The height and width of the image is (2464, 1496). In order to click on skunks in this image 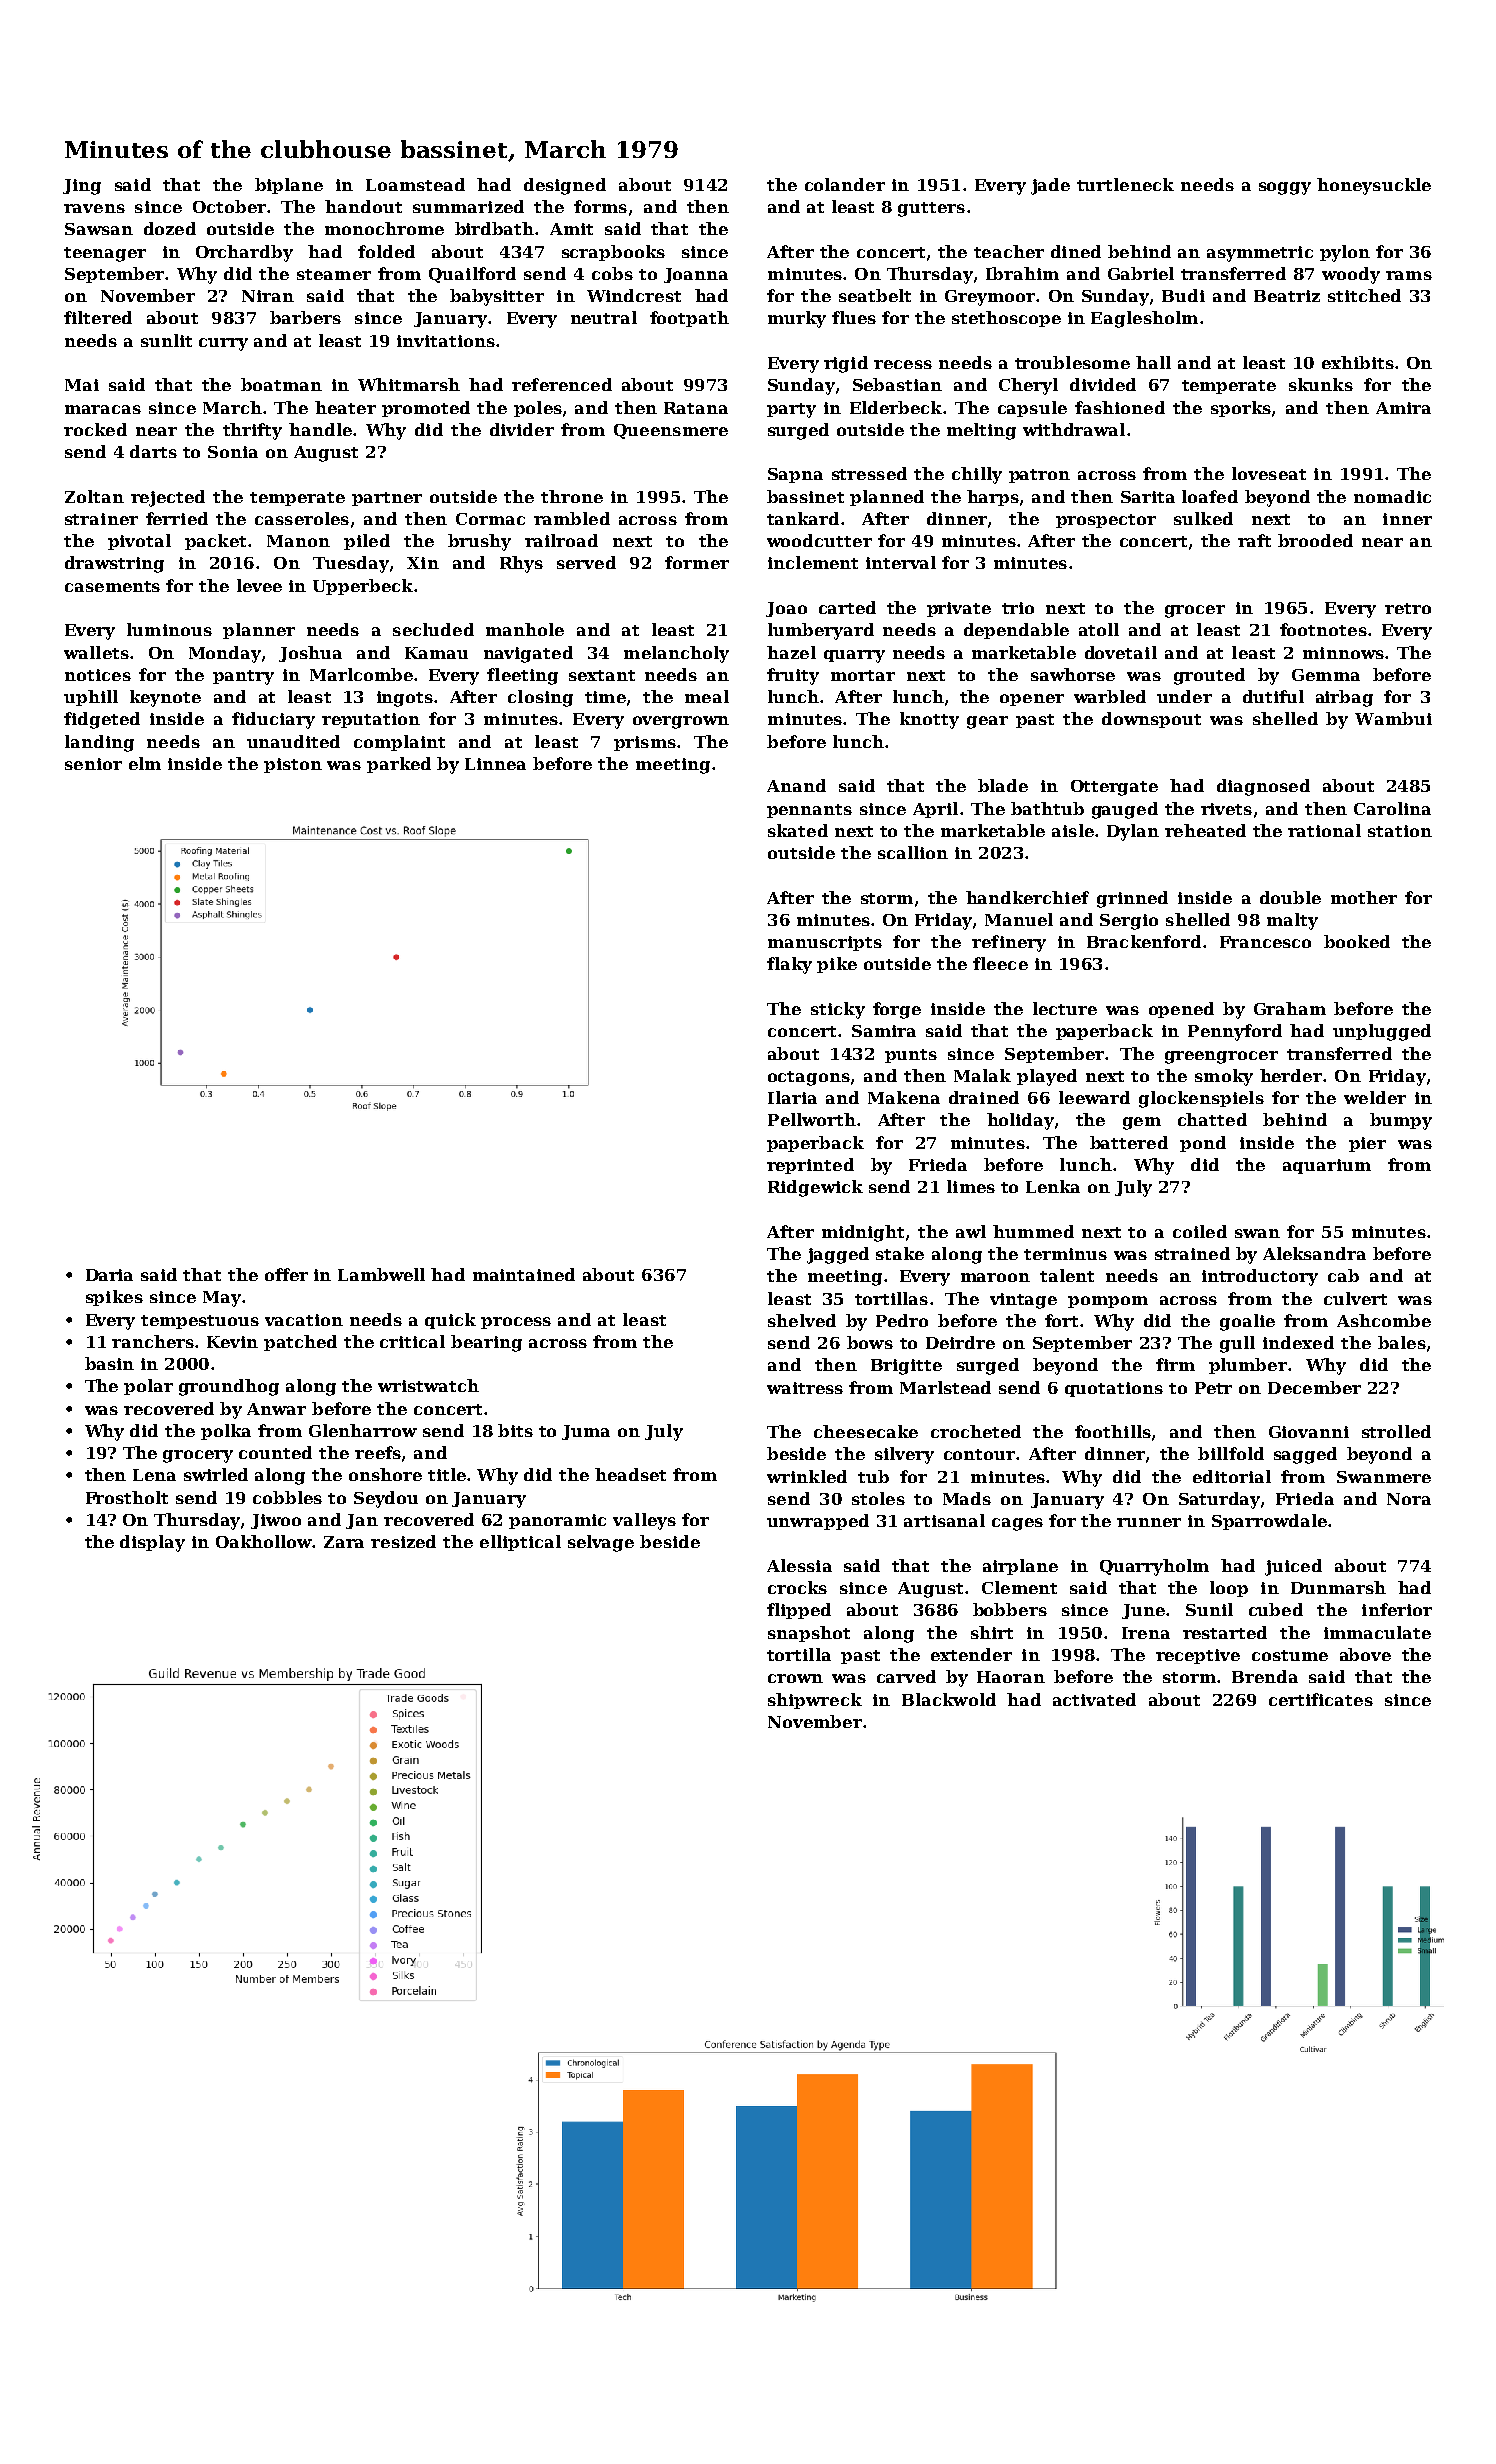, I will do `click(1321, 384)`.
